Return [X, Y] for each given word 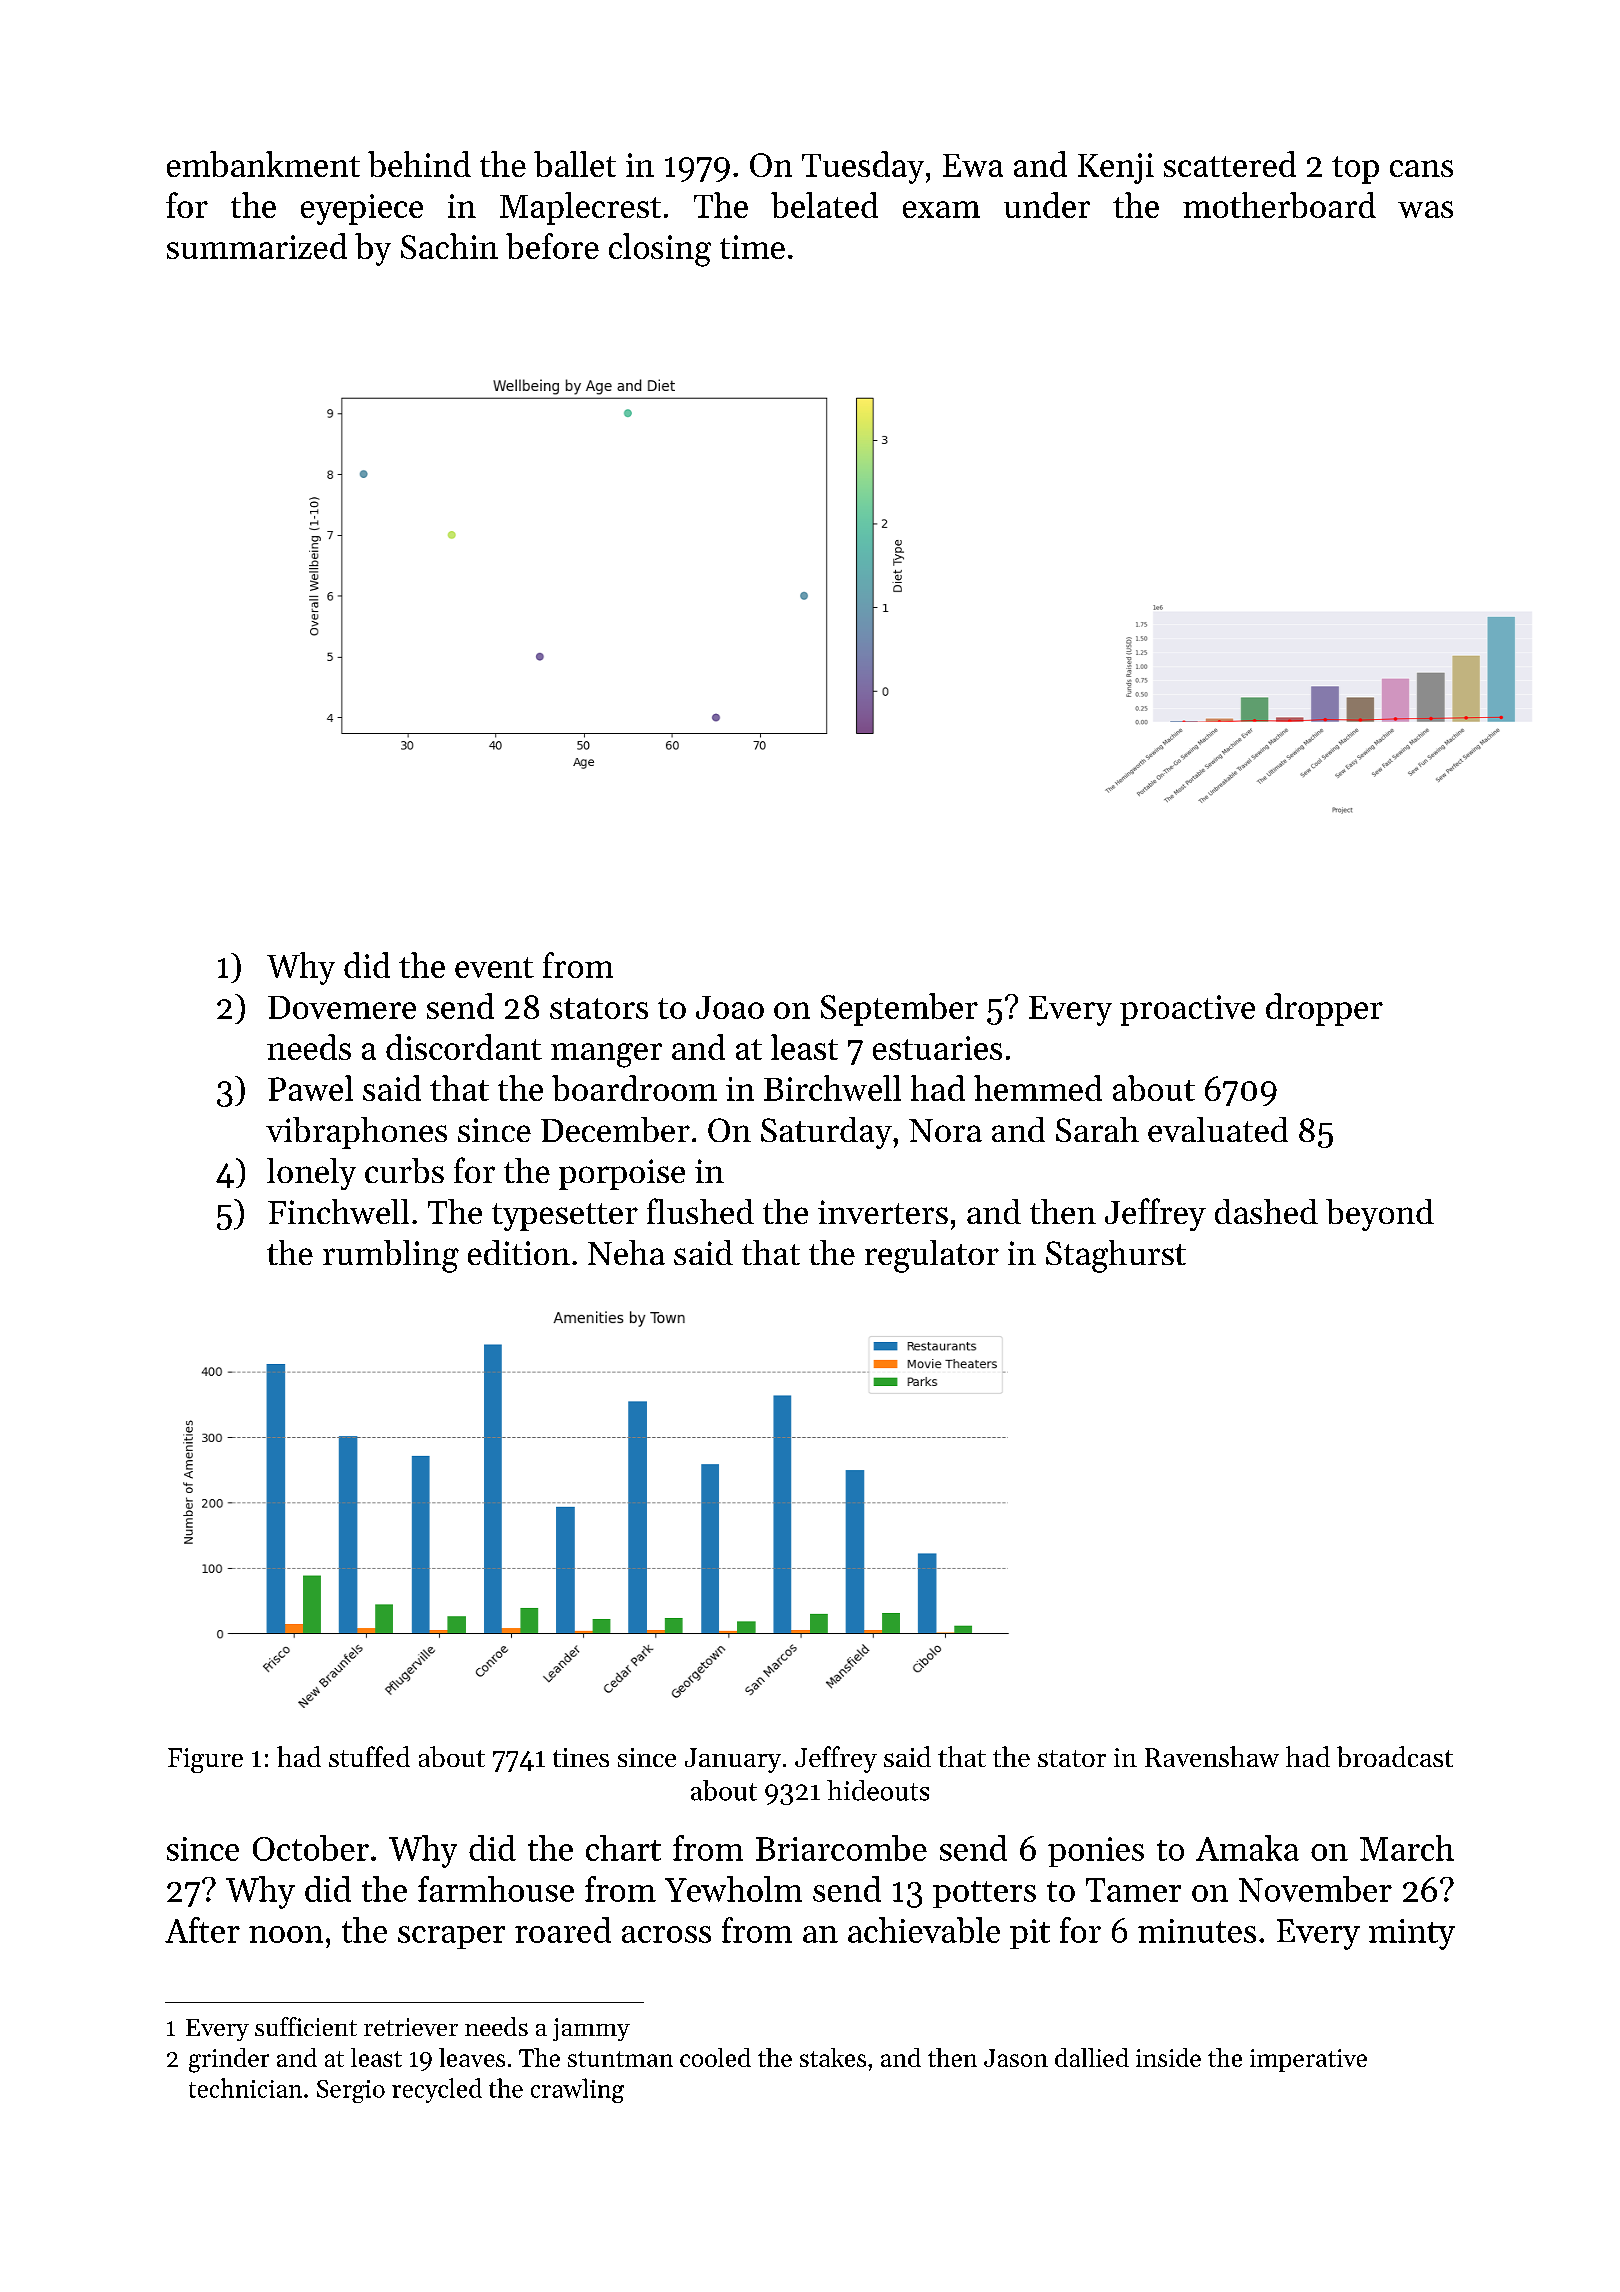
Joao [730, 1007]
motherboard [1279, 205]
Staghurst [1116, 1256]
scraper [451, 1937]
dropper [1324, 1009]
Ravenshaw [1212, 1756]
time [752, 247]
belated [824, 205]
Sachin [449, 246]
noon [286, 1934]
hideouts [878, 1790]
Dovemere [342, 1007]
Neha [626, 1252]
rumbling [391, 1256]
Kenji [1116, 168]
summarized [257, 246]
